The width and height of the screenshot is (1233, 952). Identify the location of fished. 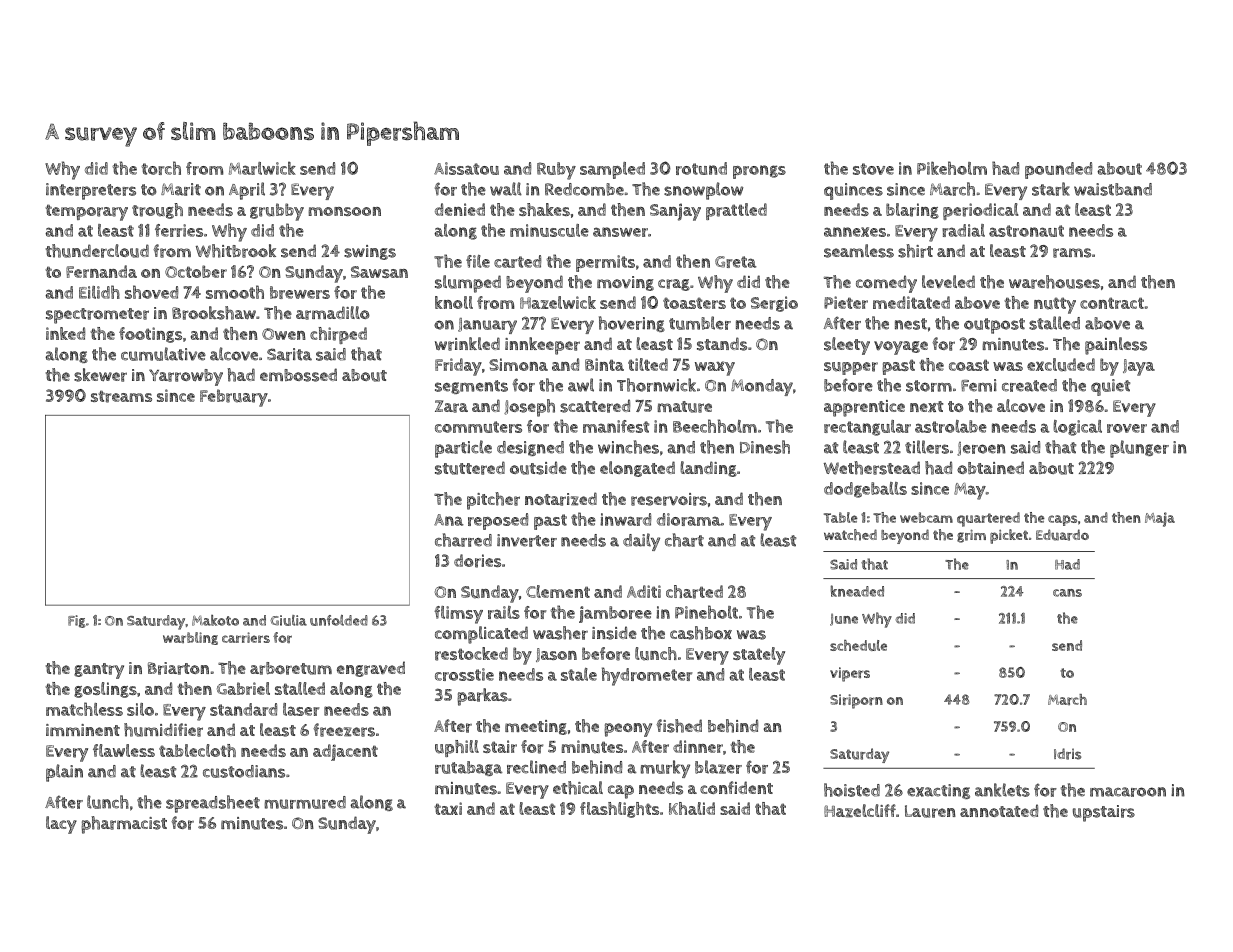
(679, 726).
